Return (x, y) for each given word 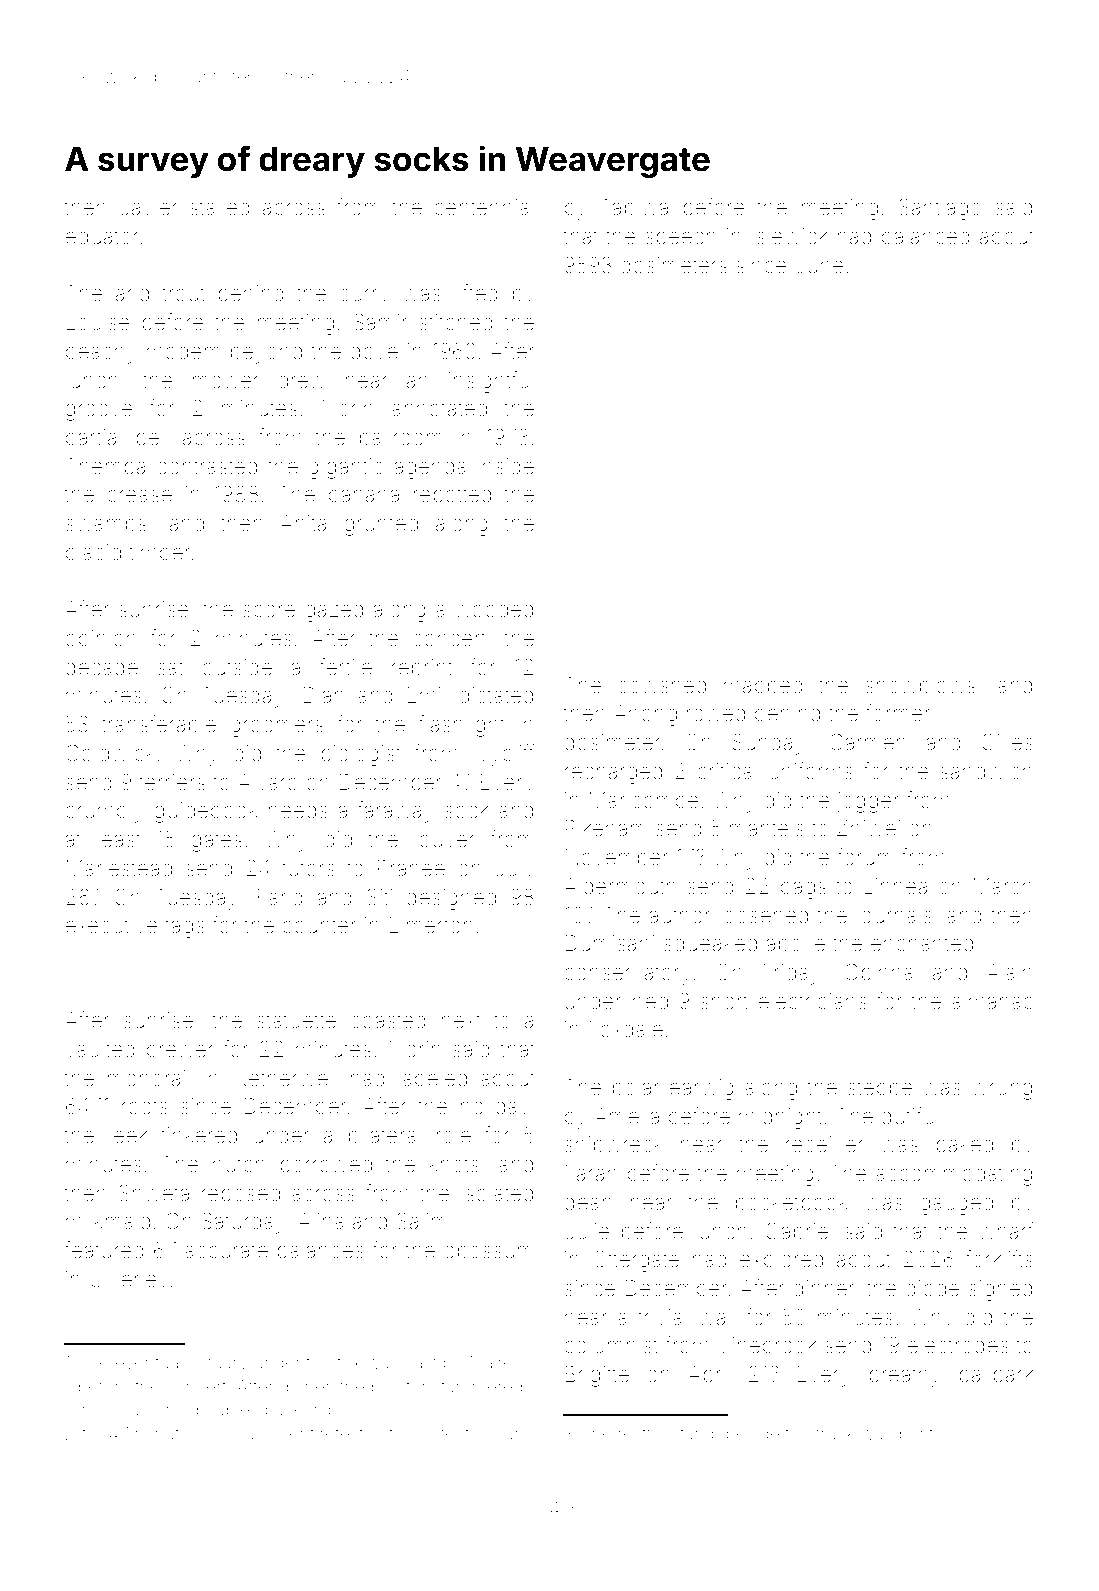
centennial (484, 207)
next (461, 1021)
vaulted (100, 1049)
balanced (926, 236)
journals (893, 917)
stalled (220, 207)
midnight (780, 1118)
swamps (106, 527)
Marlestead (119, 868)
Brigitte (597, 1376)
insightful (491, 382)
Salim (422, 1221)
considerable (197, 1409)
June (819, 265)
